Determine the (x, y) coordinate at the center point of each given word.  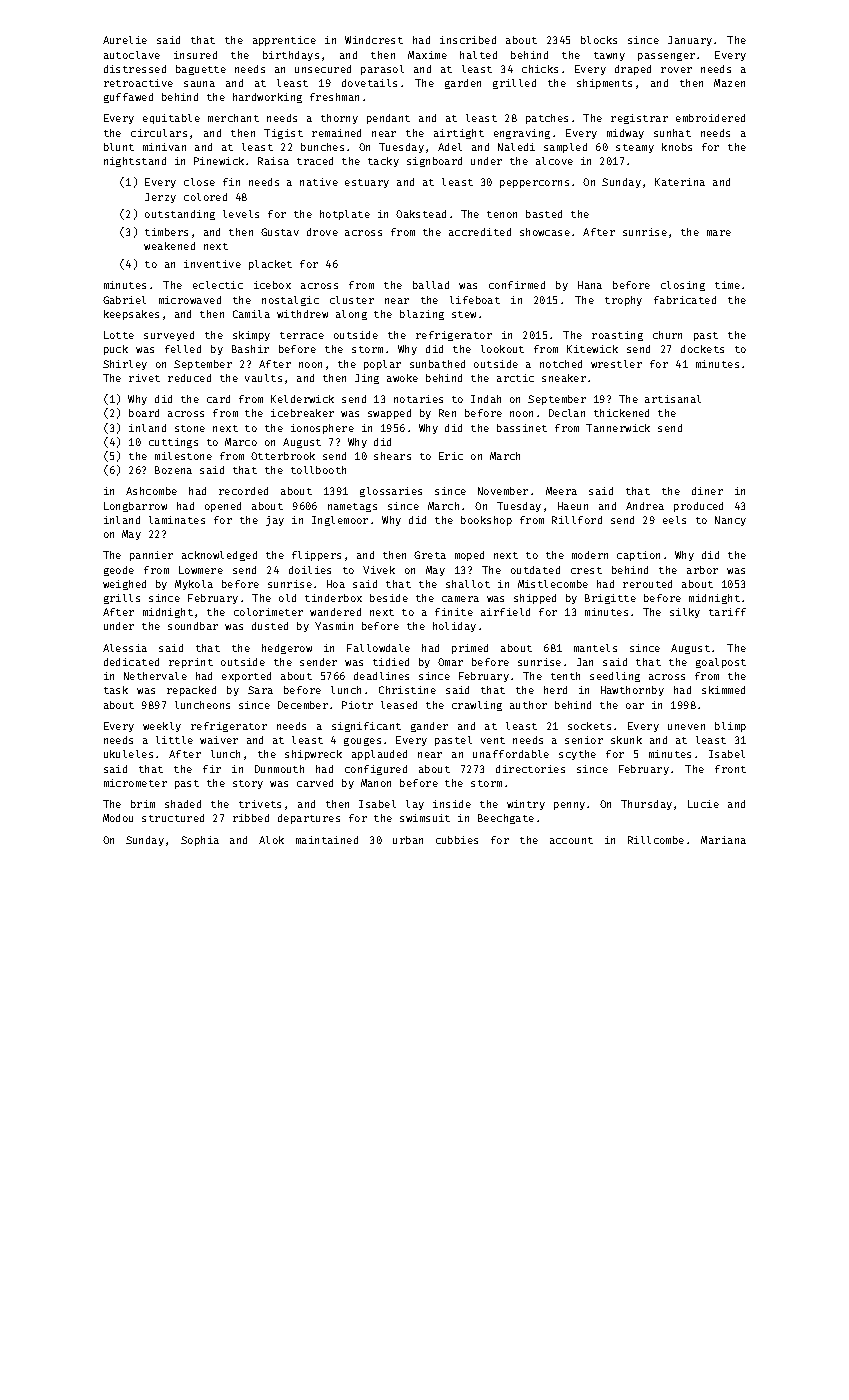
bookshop (486, 521)
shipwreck (313, 755)
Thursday (646, 805)
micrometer (135, 783)
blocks (599, 40)
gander (429, 727)
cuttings (173, 443)
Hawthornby (632, 691)
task (116, 690)
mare (719, 233)
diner (707, 491)
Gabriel (124, 300)
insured (195, 55)
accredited (480, 232)
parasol (382, 70)
